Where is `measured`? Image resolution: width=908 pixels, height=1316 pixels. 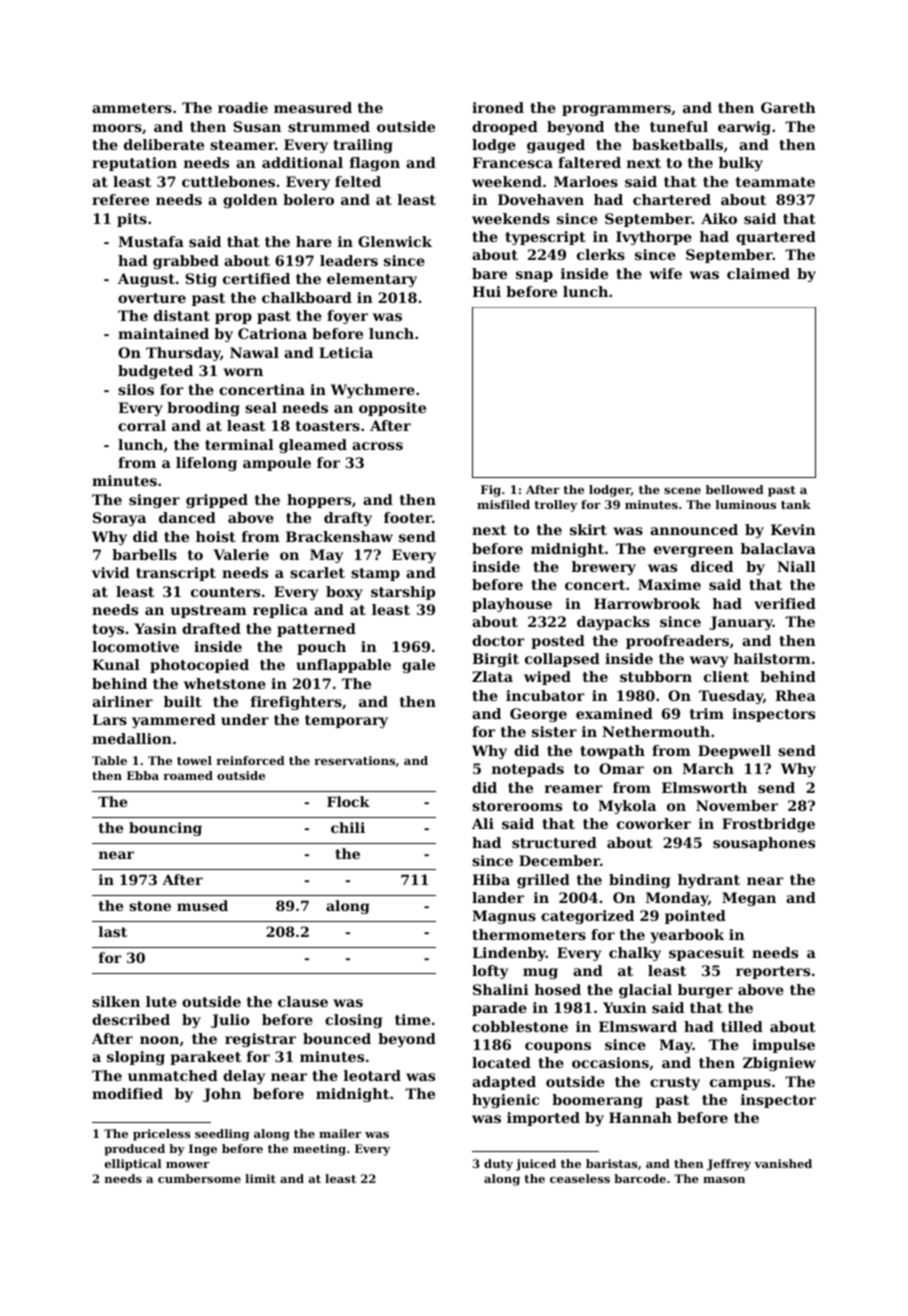 measured is located at coordinates (313, 107).
